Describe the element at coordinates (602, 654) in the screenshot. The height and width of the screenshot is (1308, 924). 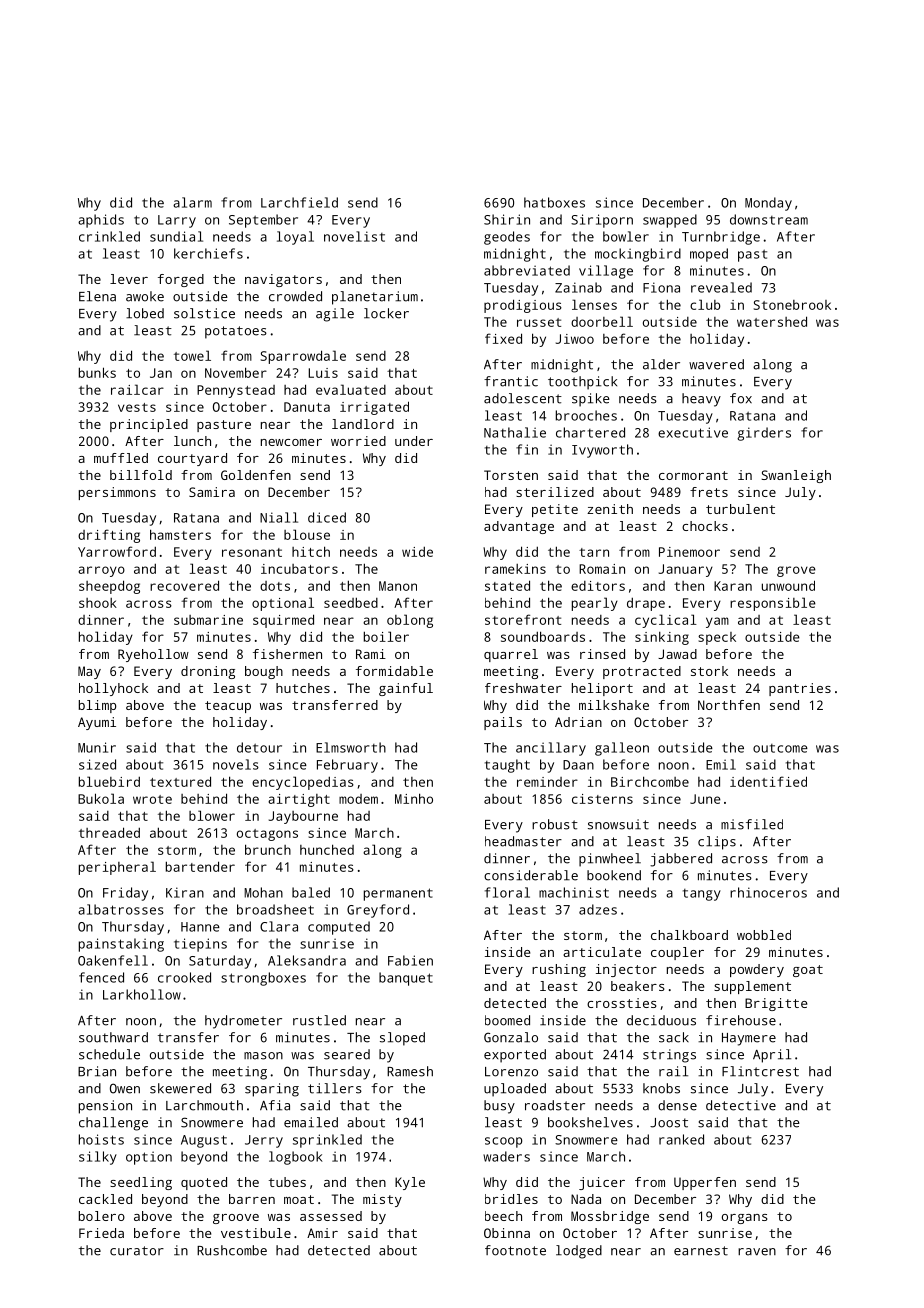
I see `rinsed` at that location.
